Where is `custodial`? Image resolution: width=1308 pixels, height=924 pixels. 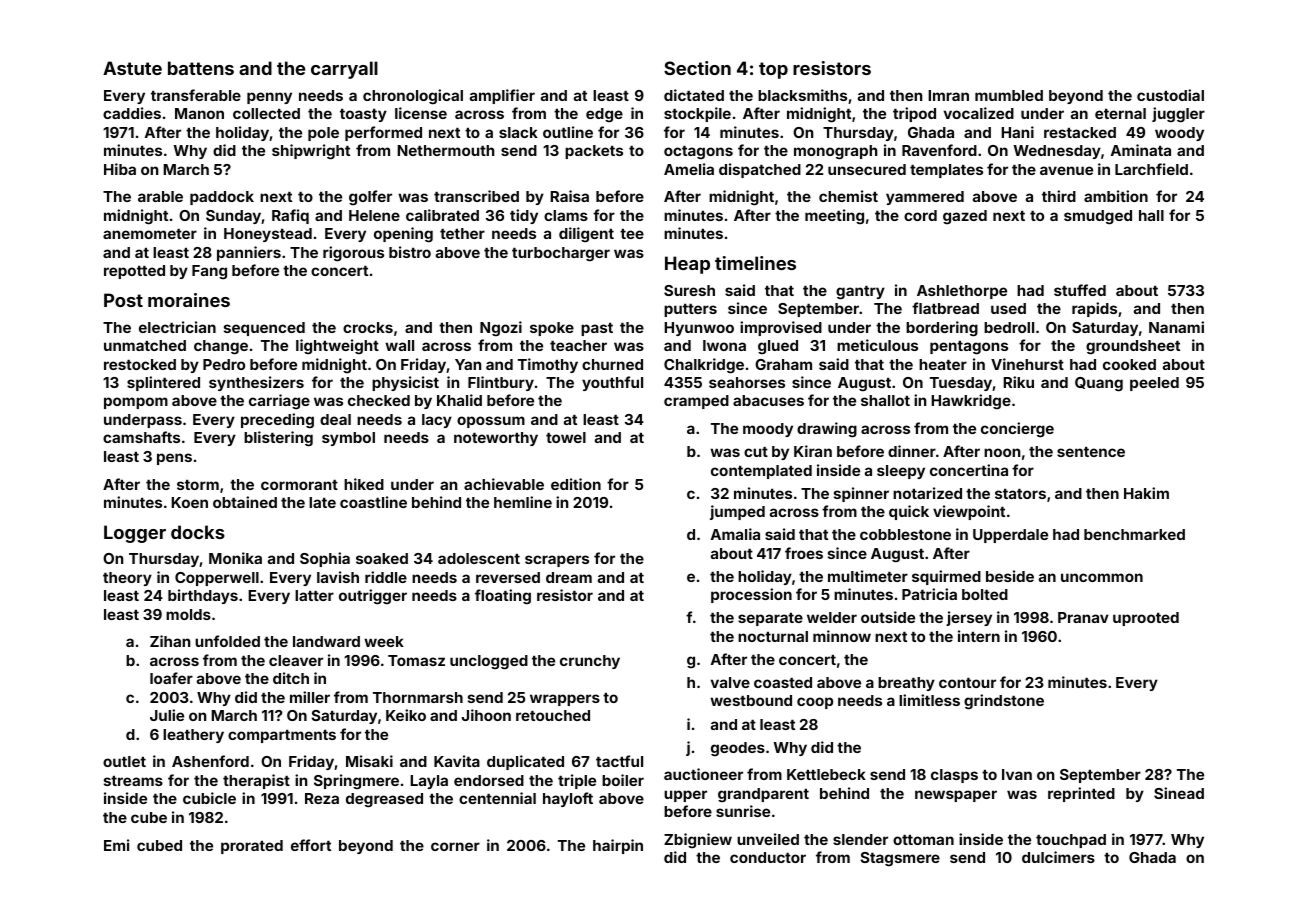
custodial is located at coordinates (1170, 95).
